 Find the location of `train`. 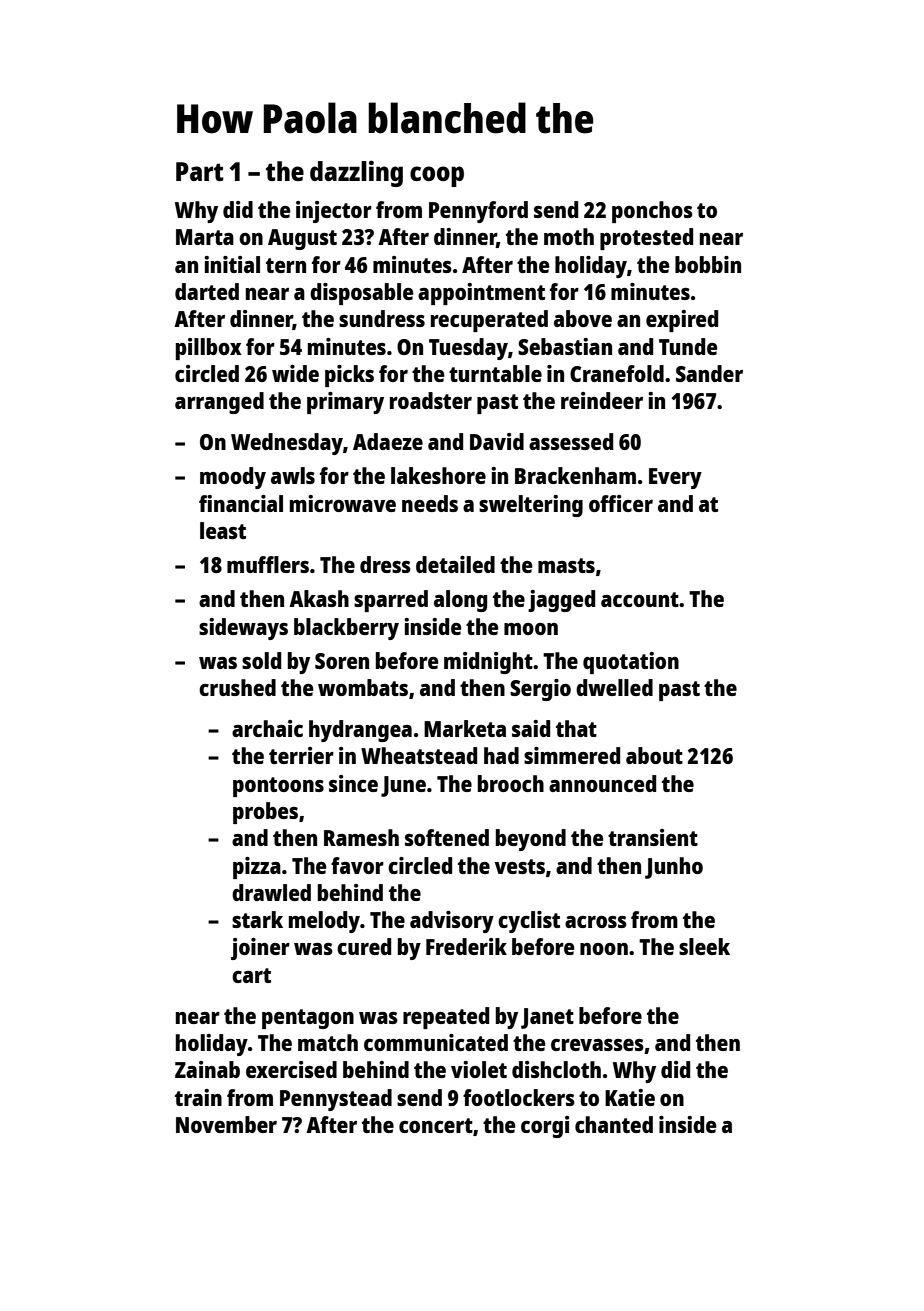

train is located at coordinates (198, 1097).
